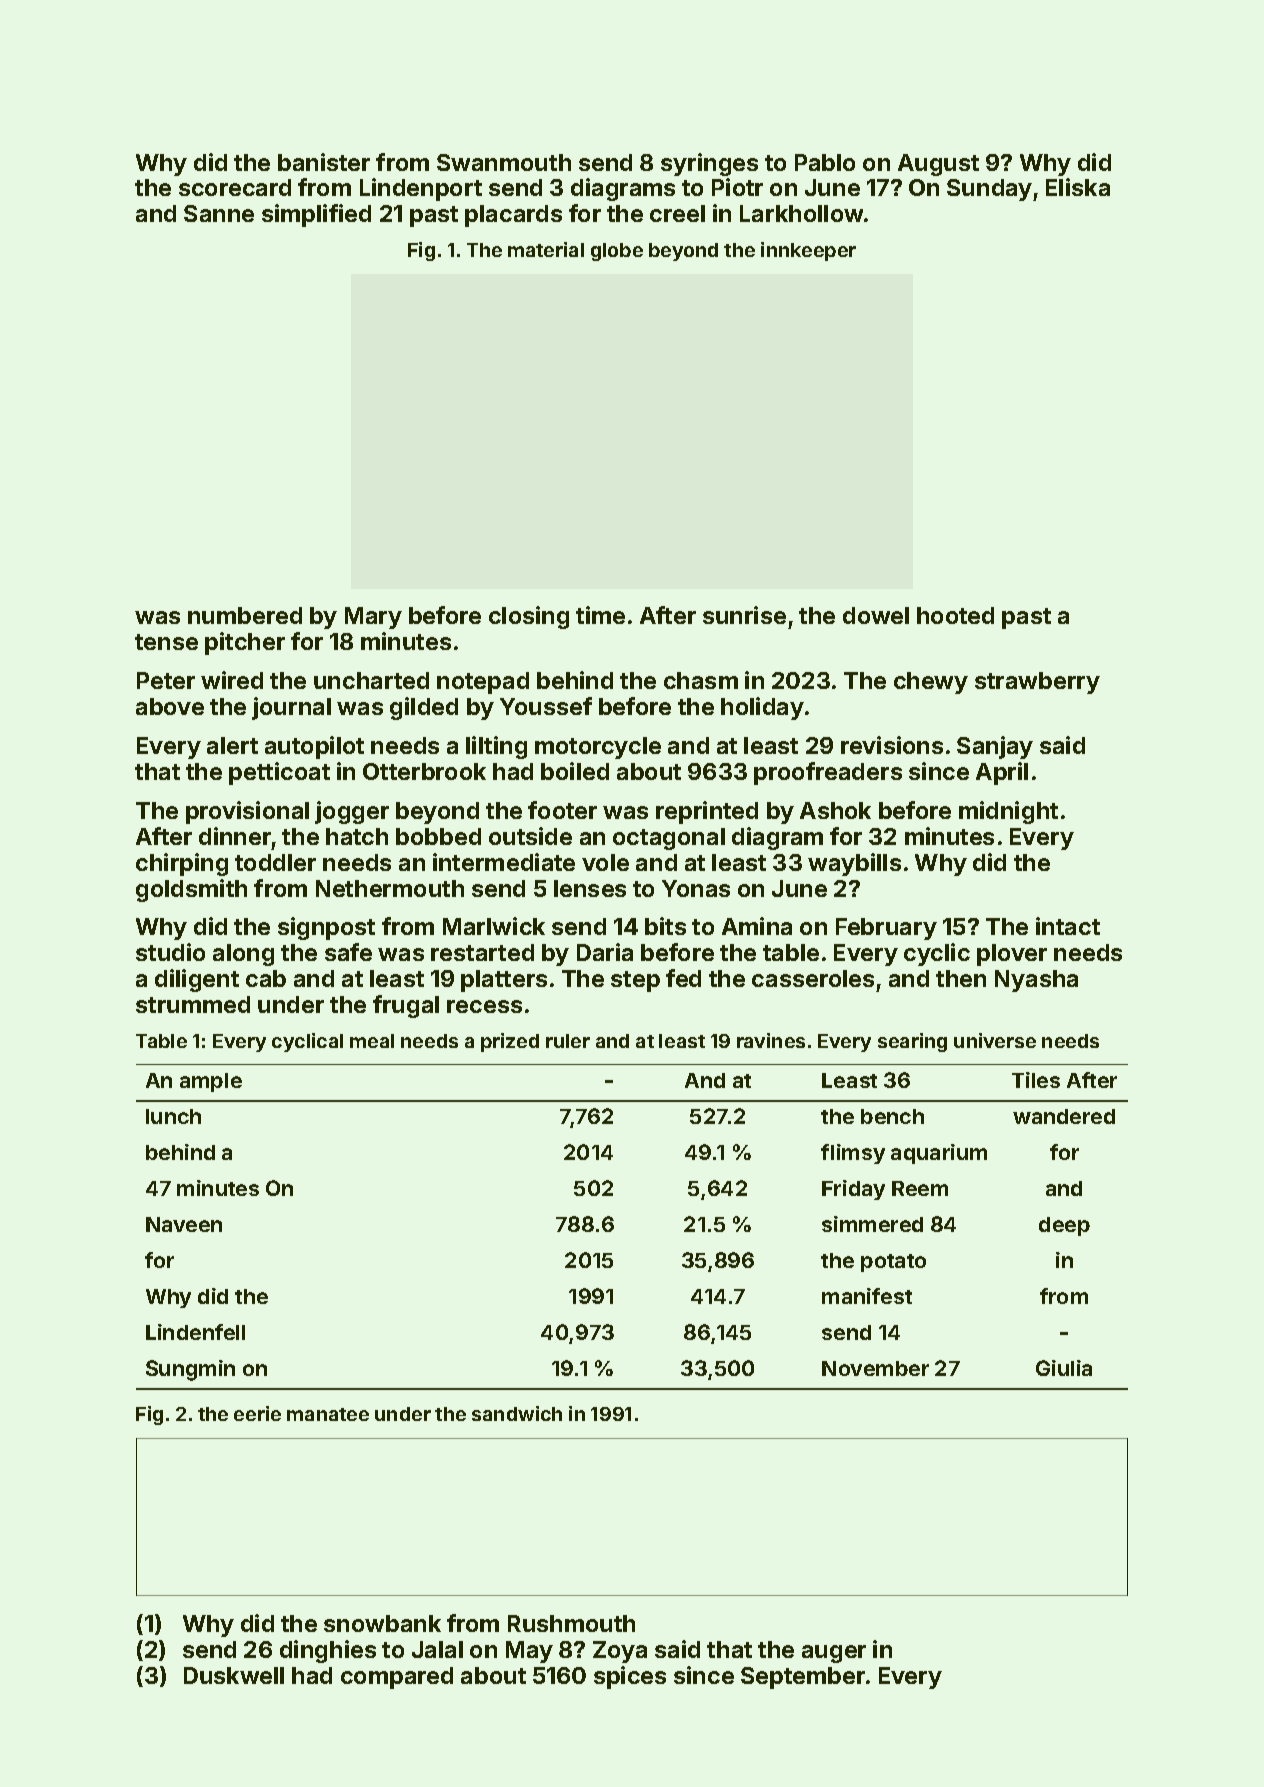 The height and width of the screenshot is (1787, 1264). What do you see at coordinates (1078, 187) in the screenshot?
I see `Eliska` at bounding box center [1078, 187].
